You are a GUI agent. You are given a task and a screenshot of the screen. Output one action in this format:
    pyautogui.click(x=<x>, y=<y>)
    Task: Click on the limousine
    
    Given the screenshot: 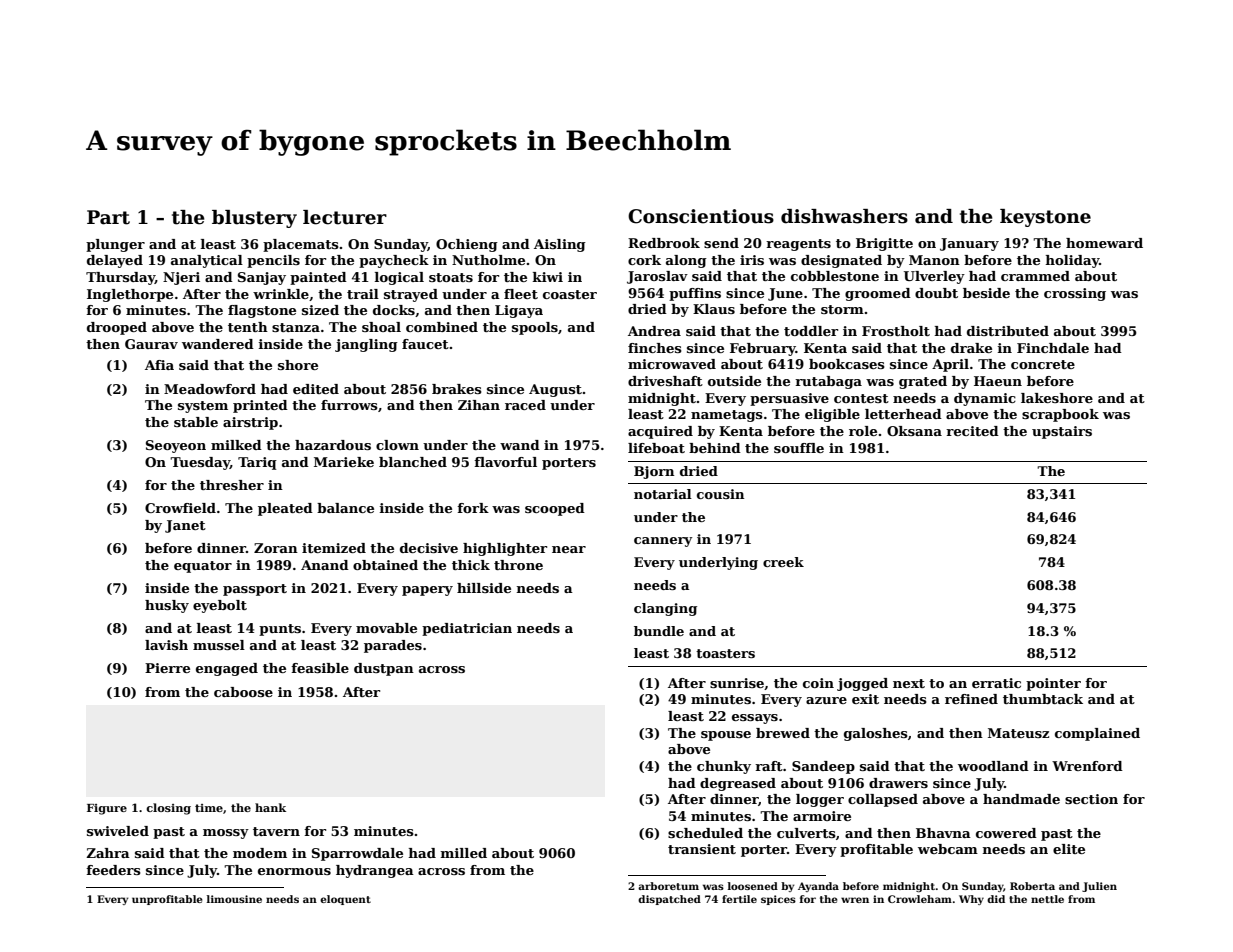 What is the action you would take?
    pyautogui.click(x=234, y=899)
